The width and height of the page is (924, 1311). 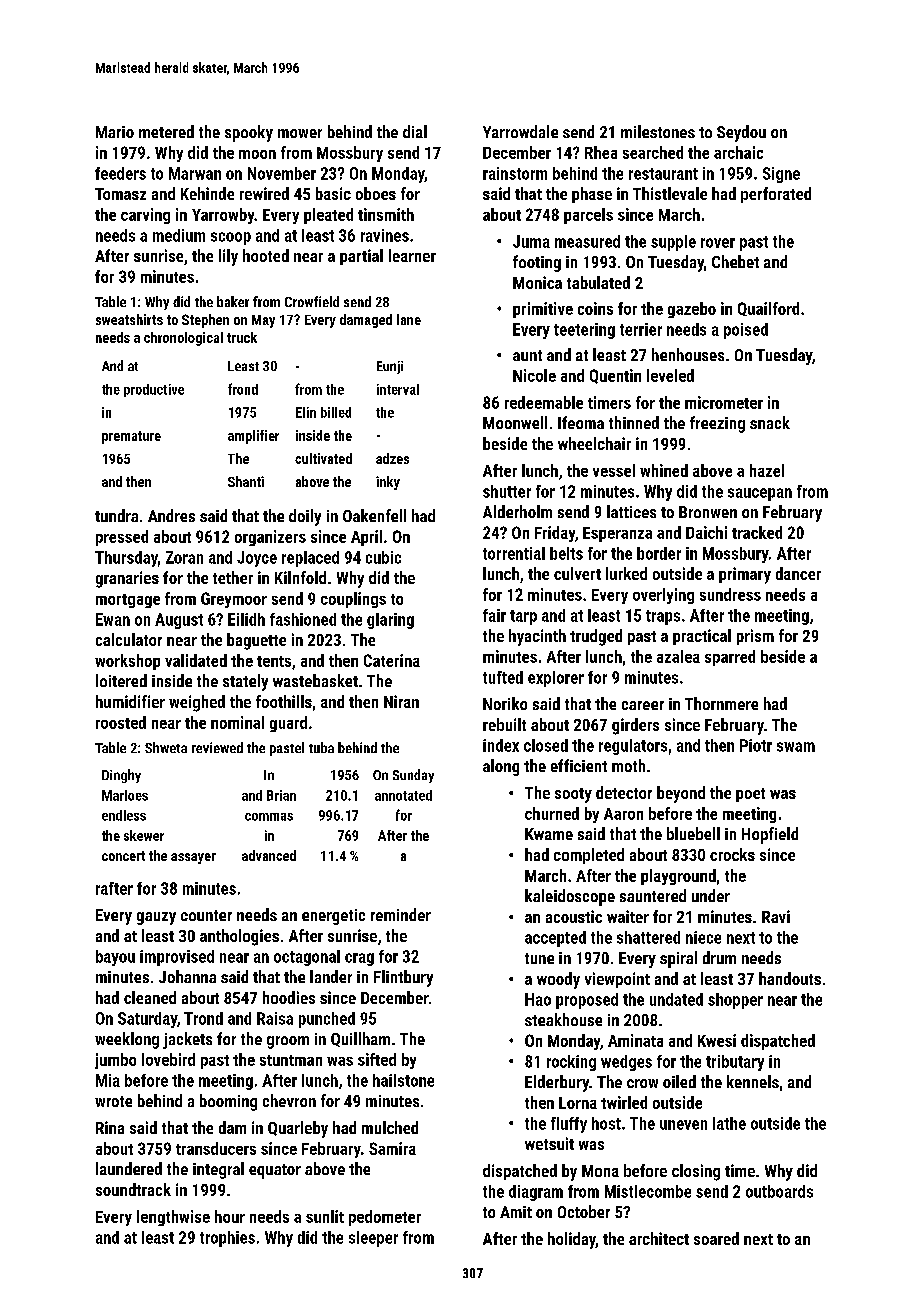 What do you see at coordinates (514, 553) in the page?
I see `torrential` at bounding box center [514, 553].
